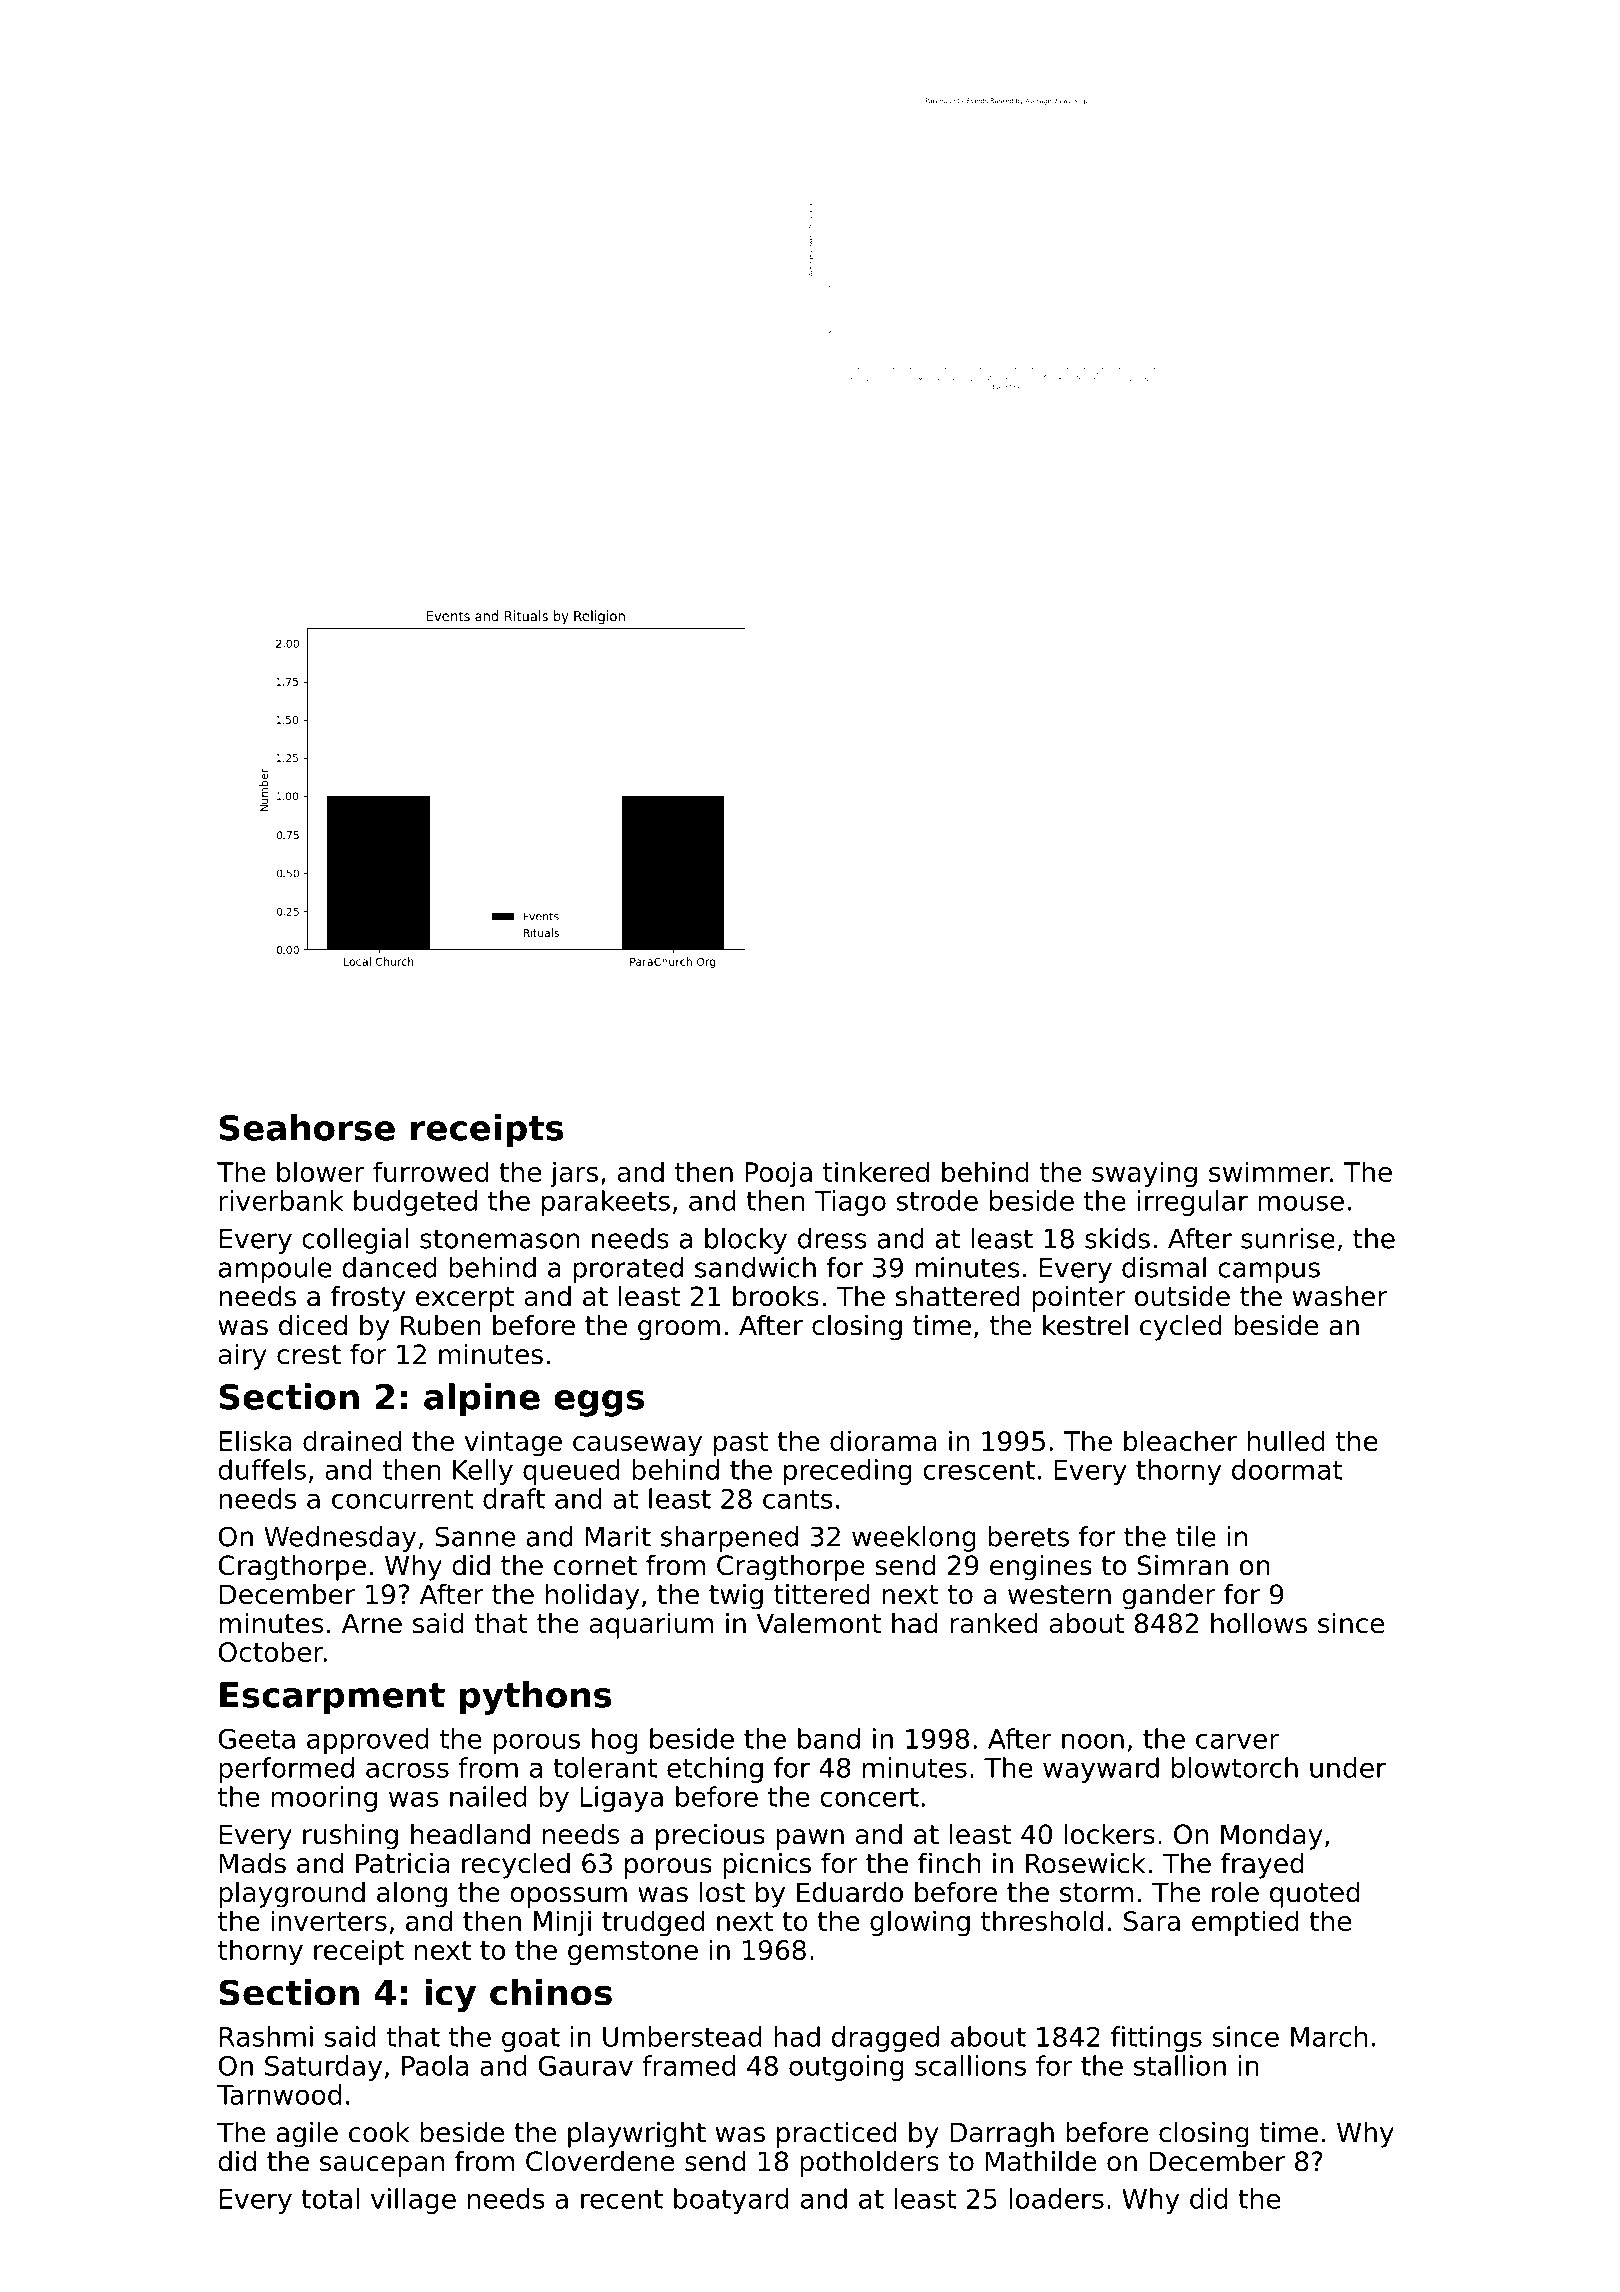 This document has width=1620, height=2292. Describe the element at coordinates (307, 1127) in the document. I see `Seahorse` at that location.
